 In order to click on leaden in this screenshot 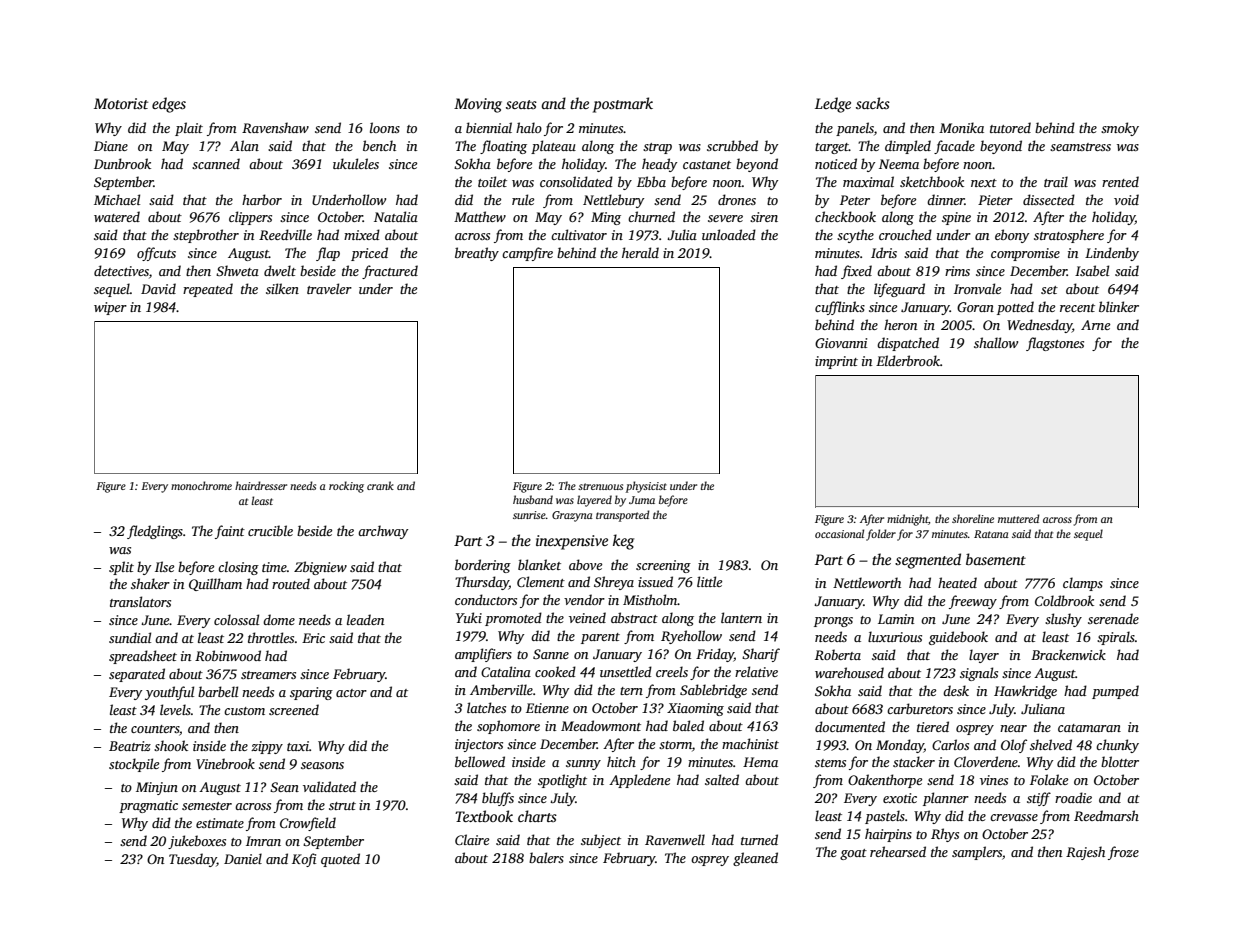, I will do `click(365, 619)`.
